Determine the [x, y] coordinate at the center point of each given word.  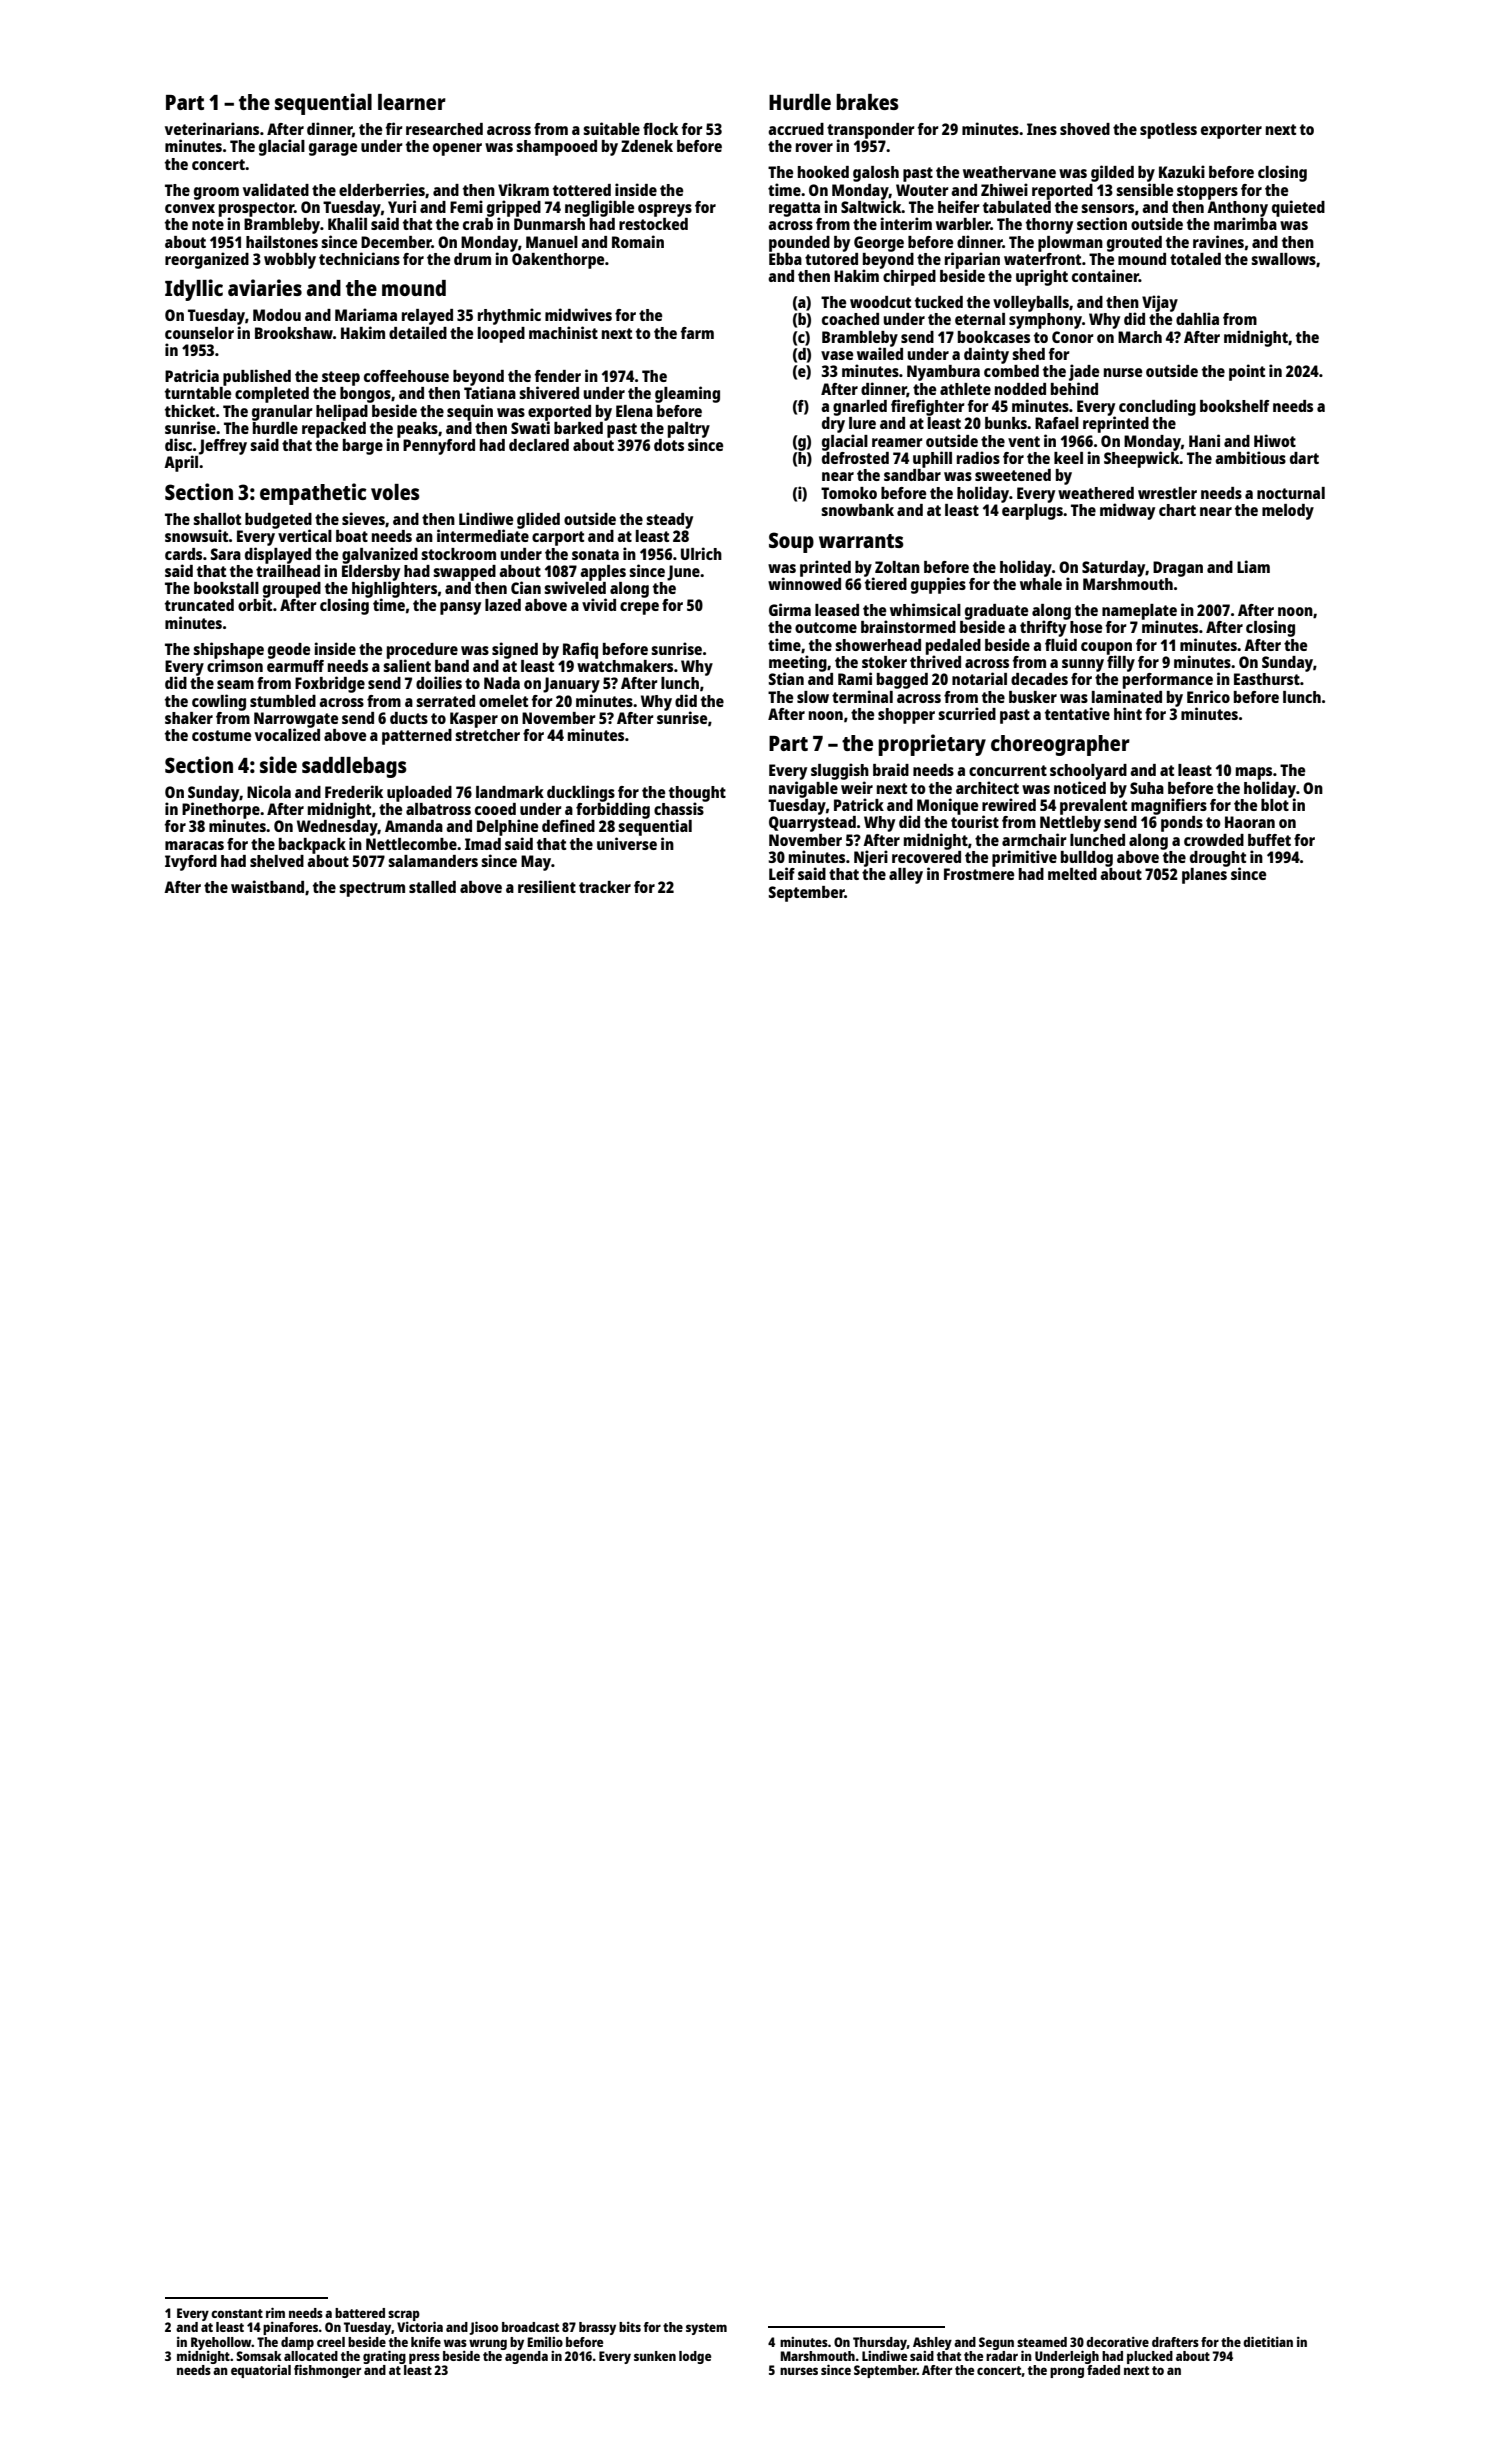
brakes [867, 102]
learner [412, 102]
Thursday [880, 2343]
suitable [611, 128]
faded [1103, 2370]
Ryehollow [221, 2343]
